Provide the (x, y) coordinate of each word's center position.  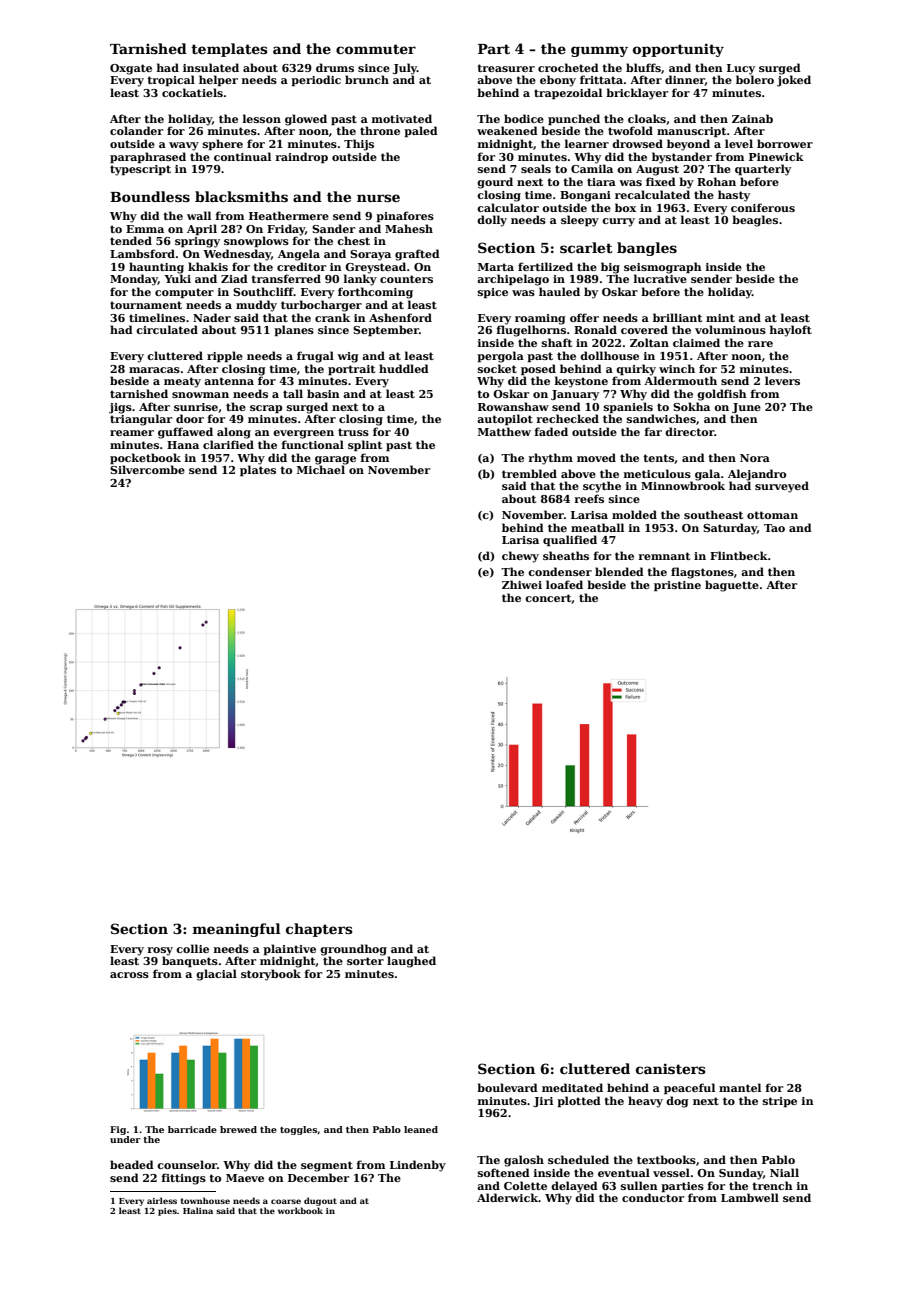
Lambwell (750, 1197)
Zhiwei (522, 584)
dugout (320, 1201)
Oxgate (131, 69)
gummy (599, 51)
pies (167, 1212)
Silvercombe (147, 469)
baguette (732, 586)
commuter (376, 49)
